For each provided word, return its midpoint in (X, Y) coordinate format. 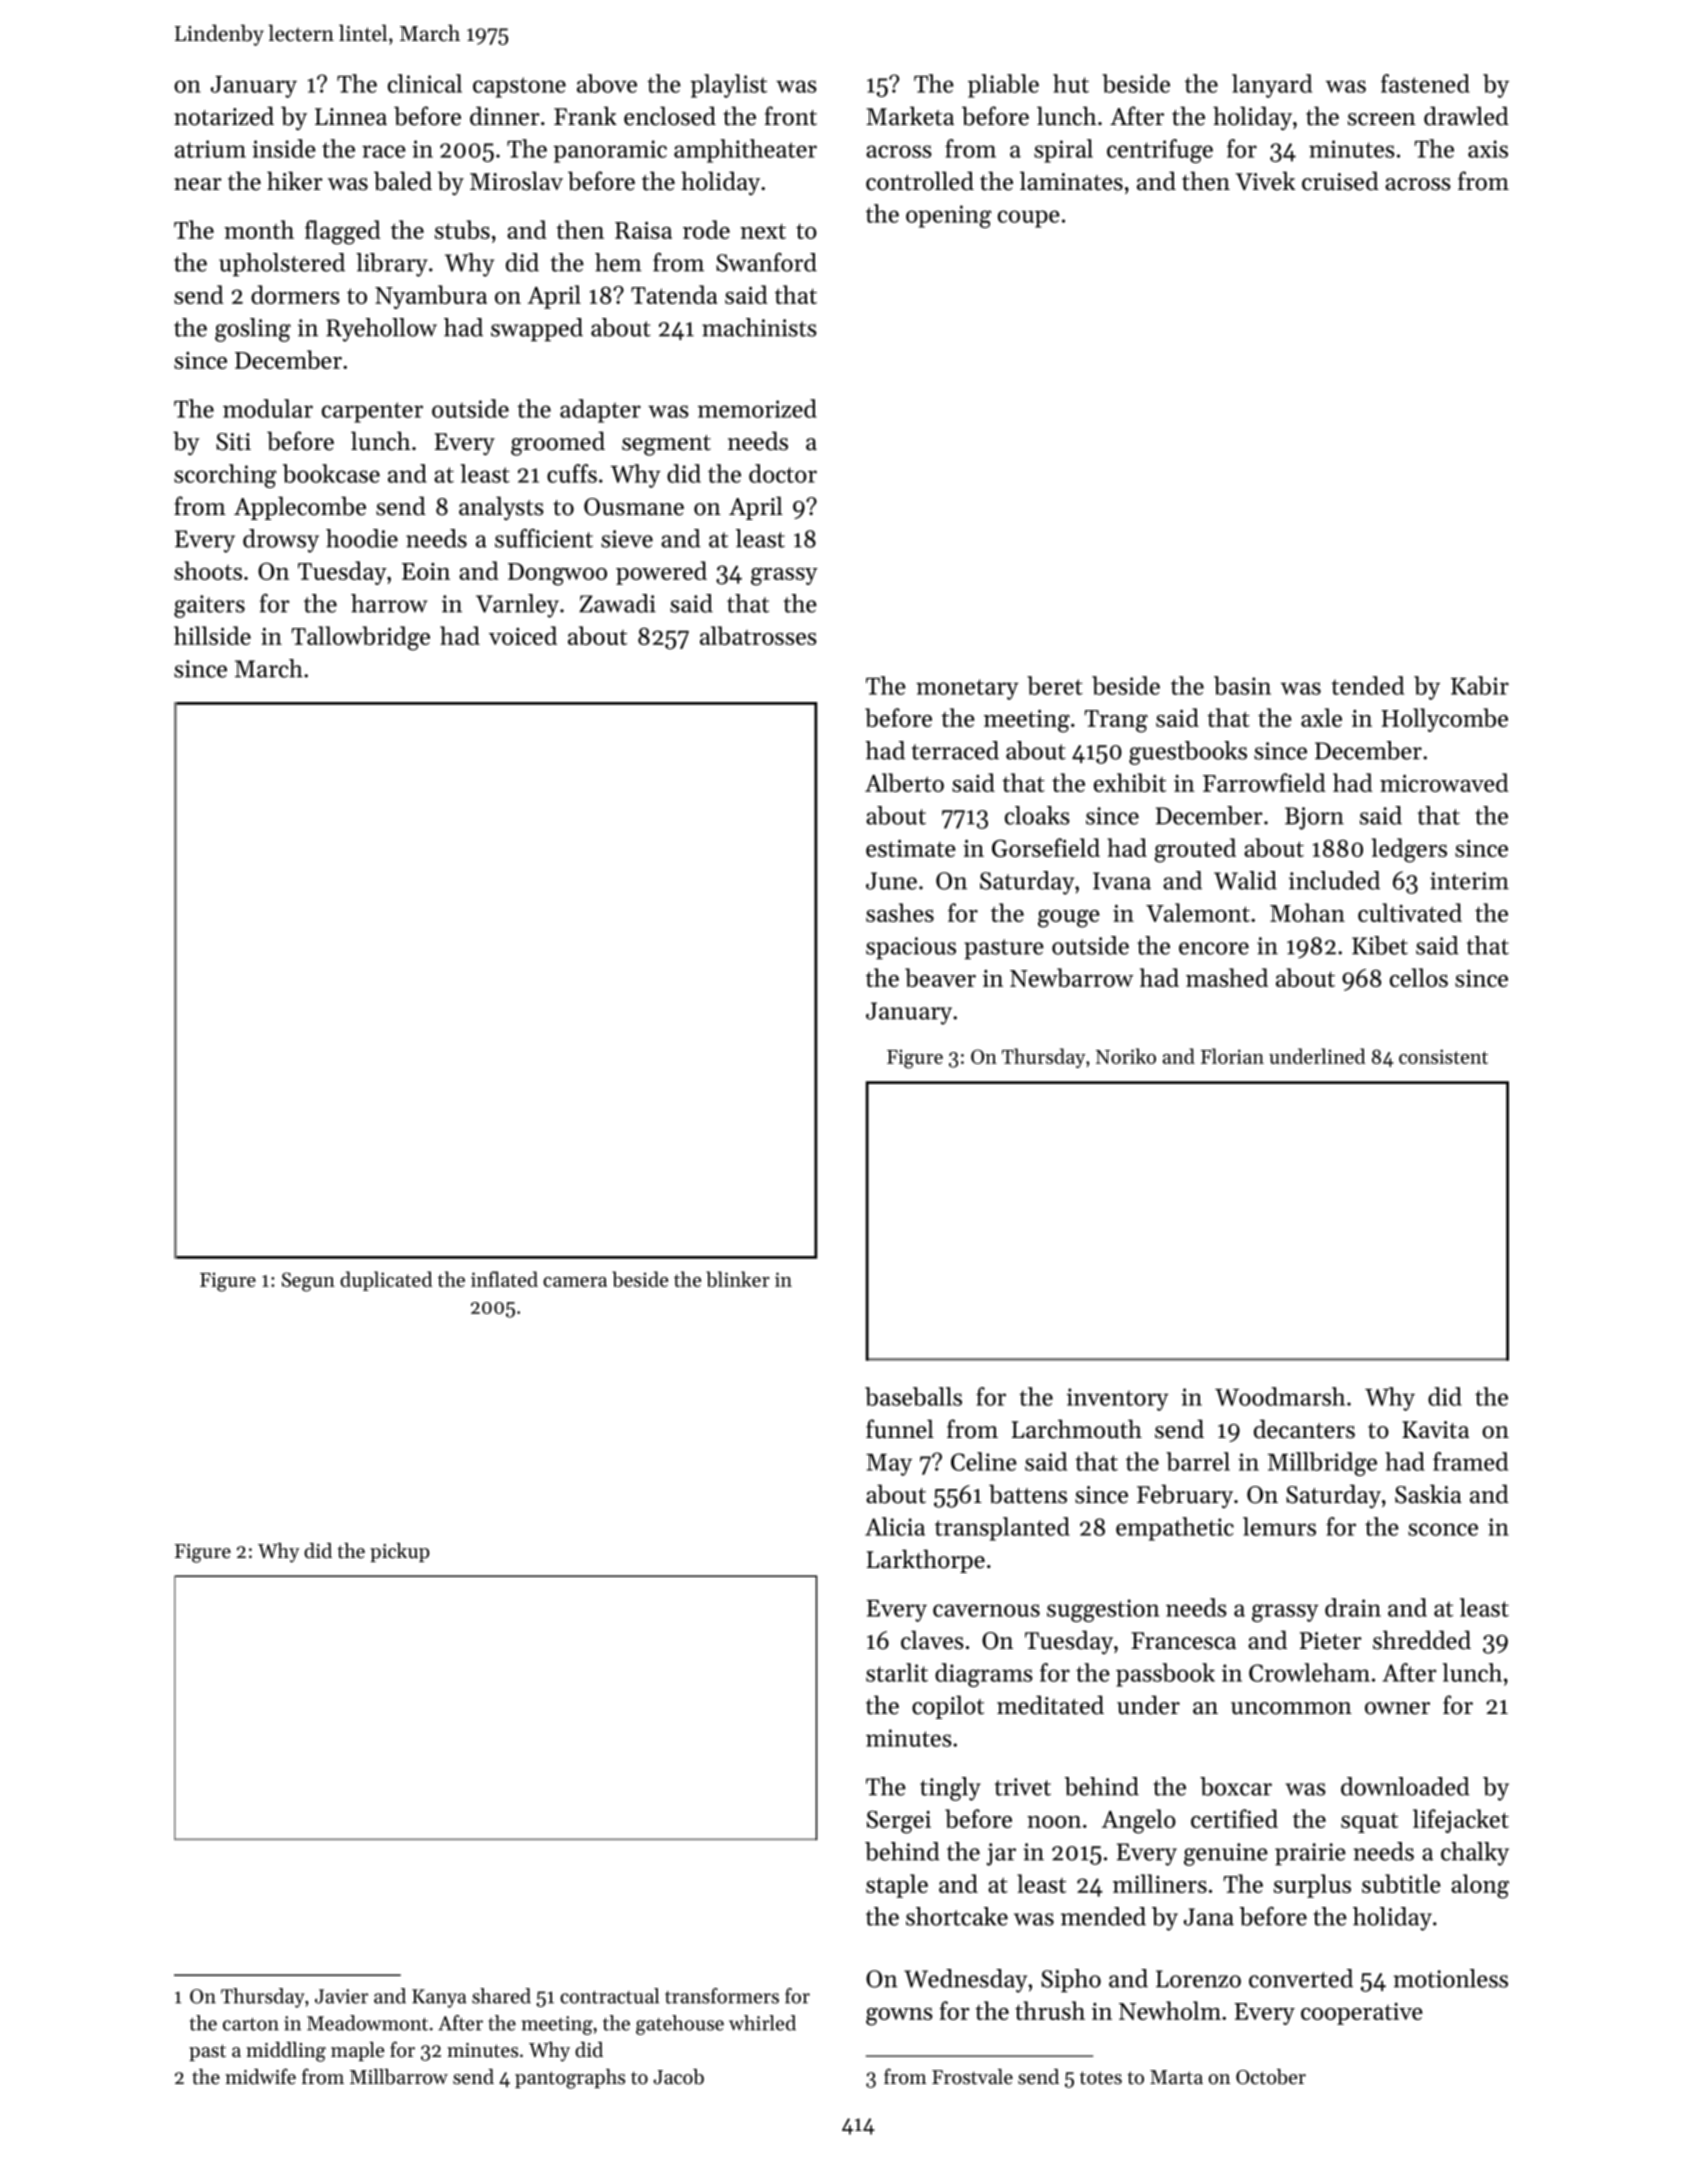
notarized (224, 116)
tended (1367, 685)
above (607, 83)
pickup (399, 1552)
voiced (523, 635)
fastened (1425, 83)
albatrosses (758, 635)
